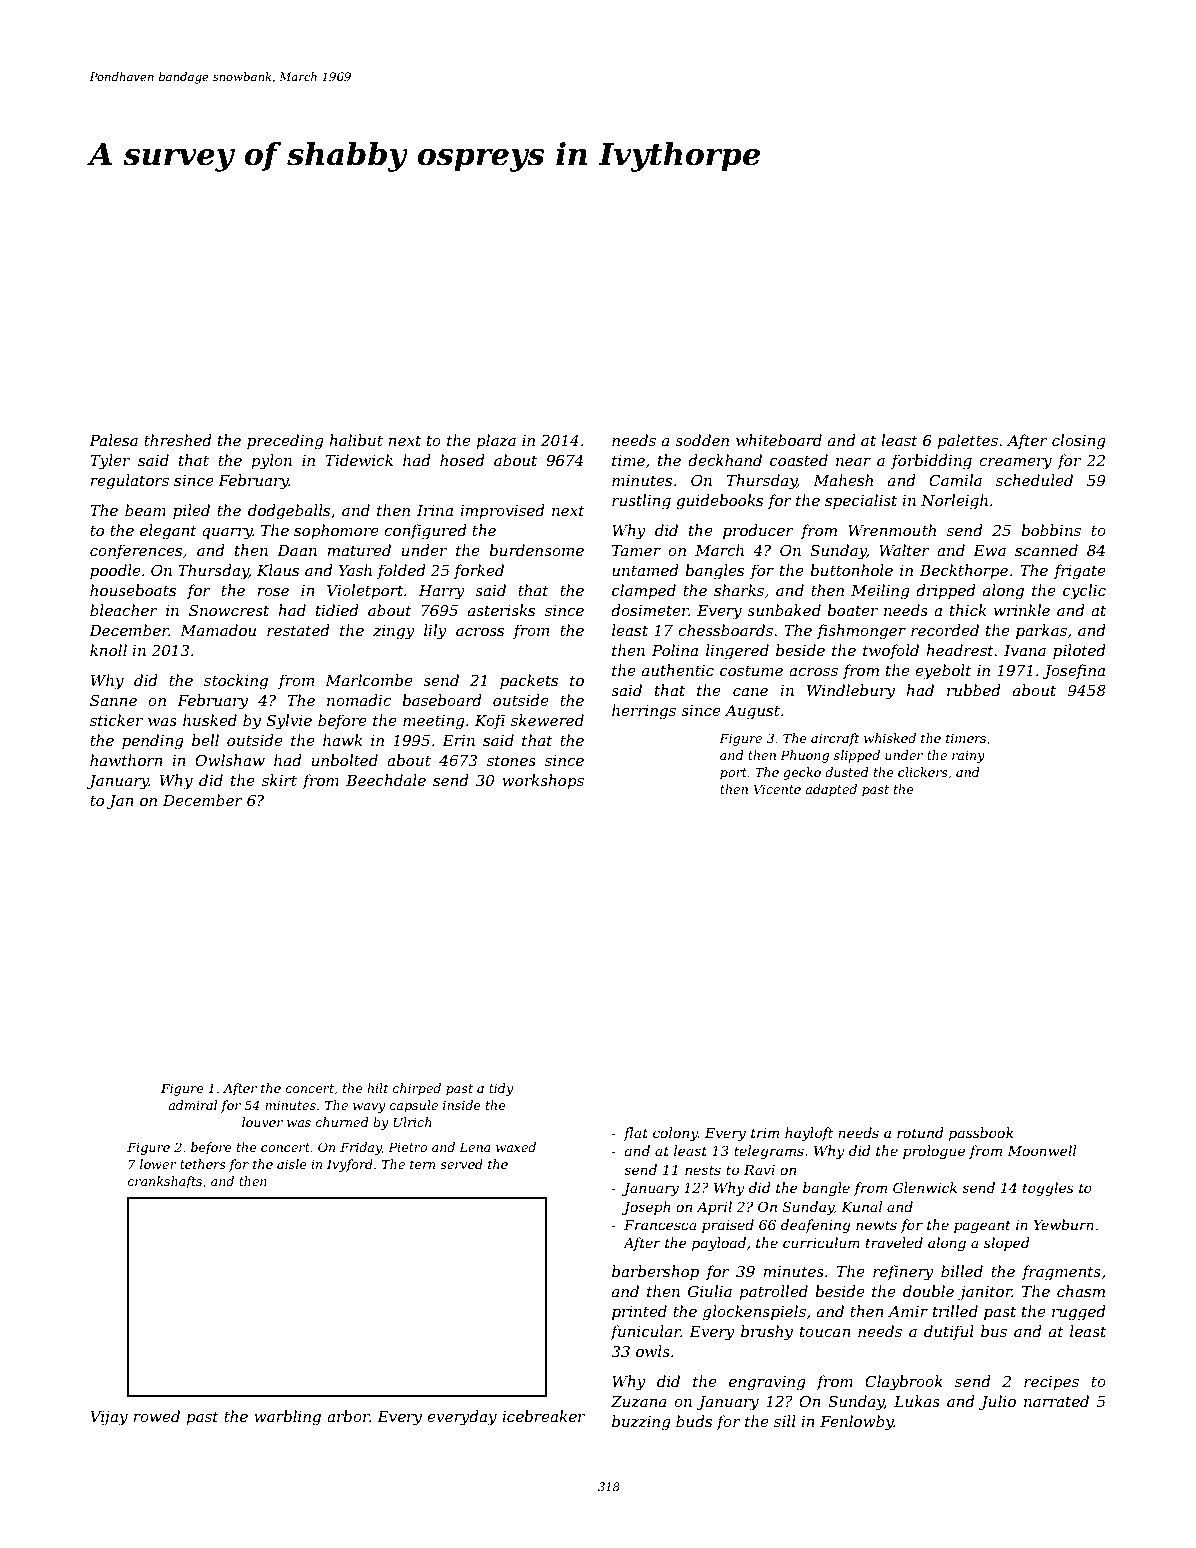  I want to click on plaza, so click(496, 441).
